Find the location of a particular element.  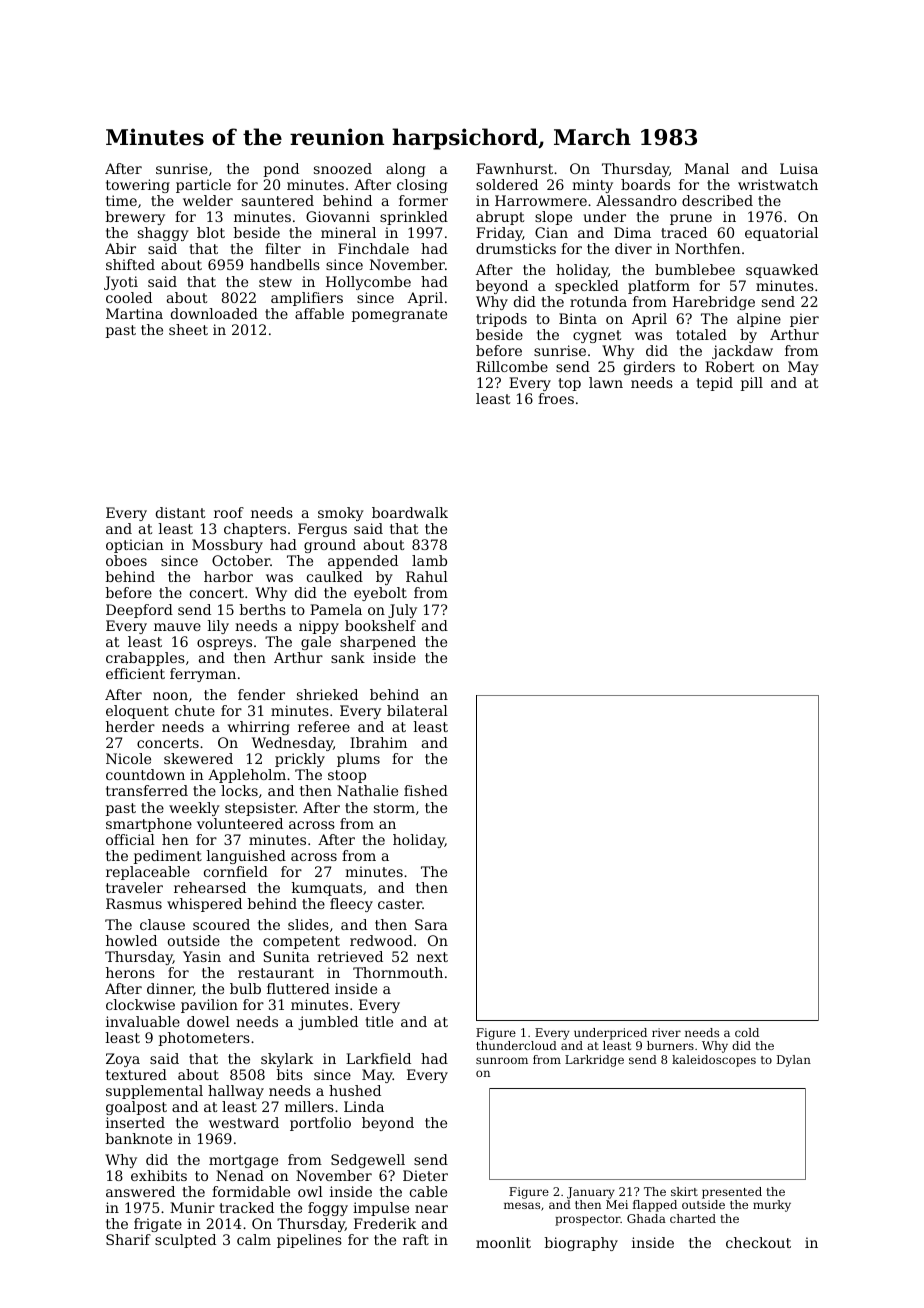

Dieter is located at coordinates (425, 1175).
